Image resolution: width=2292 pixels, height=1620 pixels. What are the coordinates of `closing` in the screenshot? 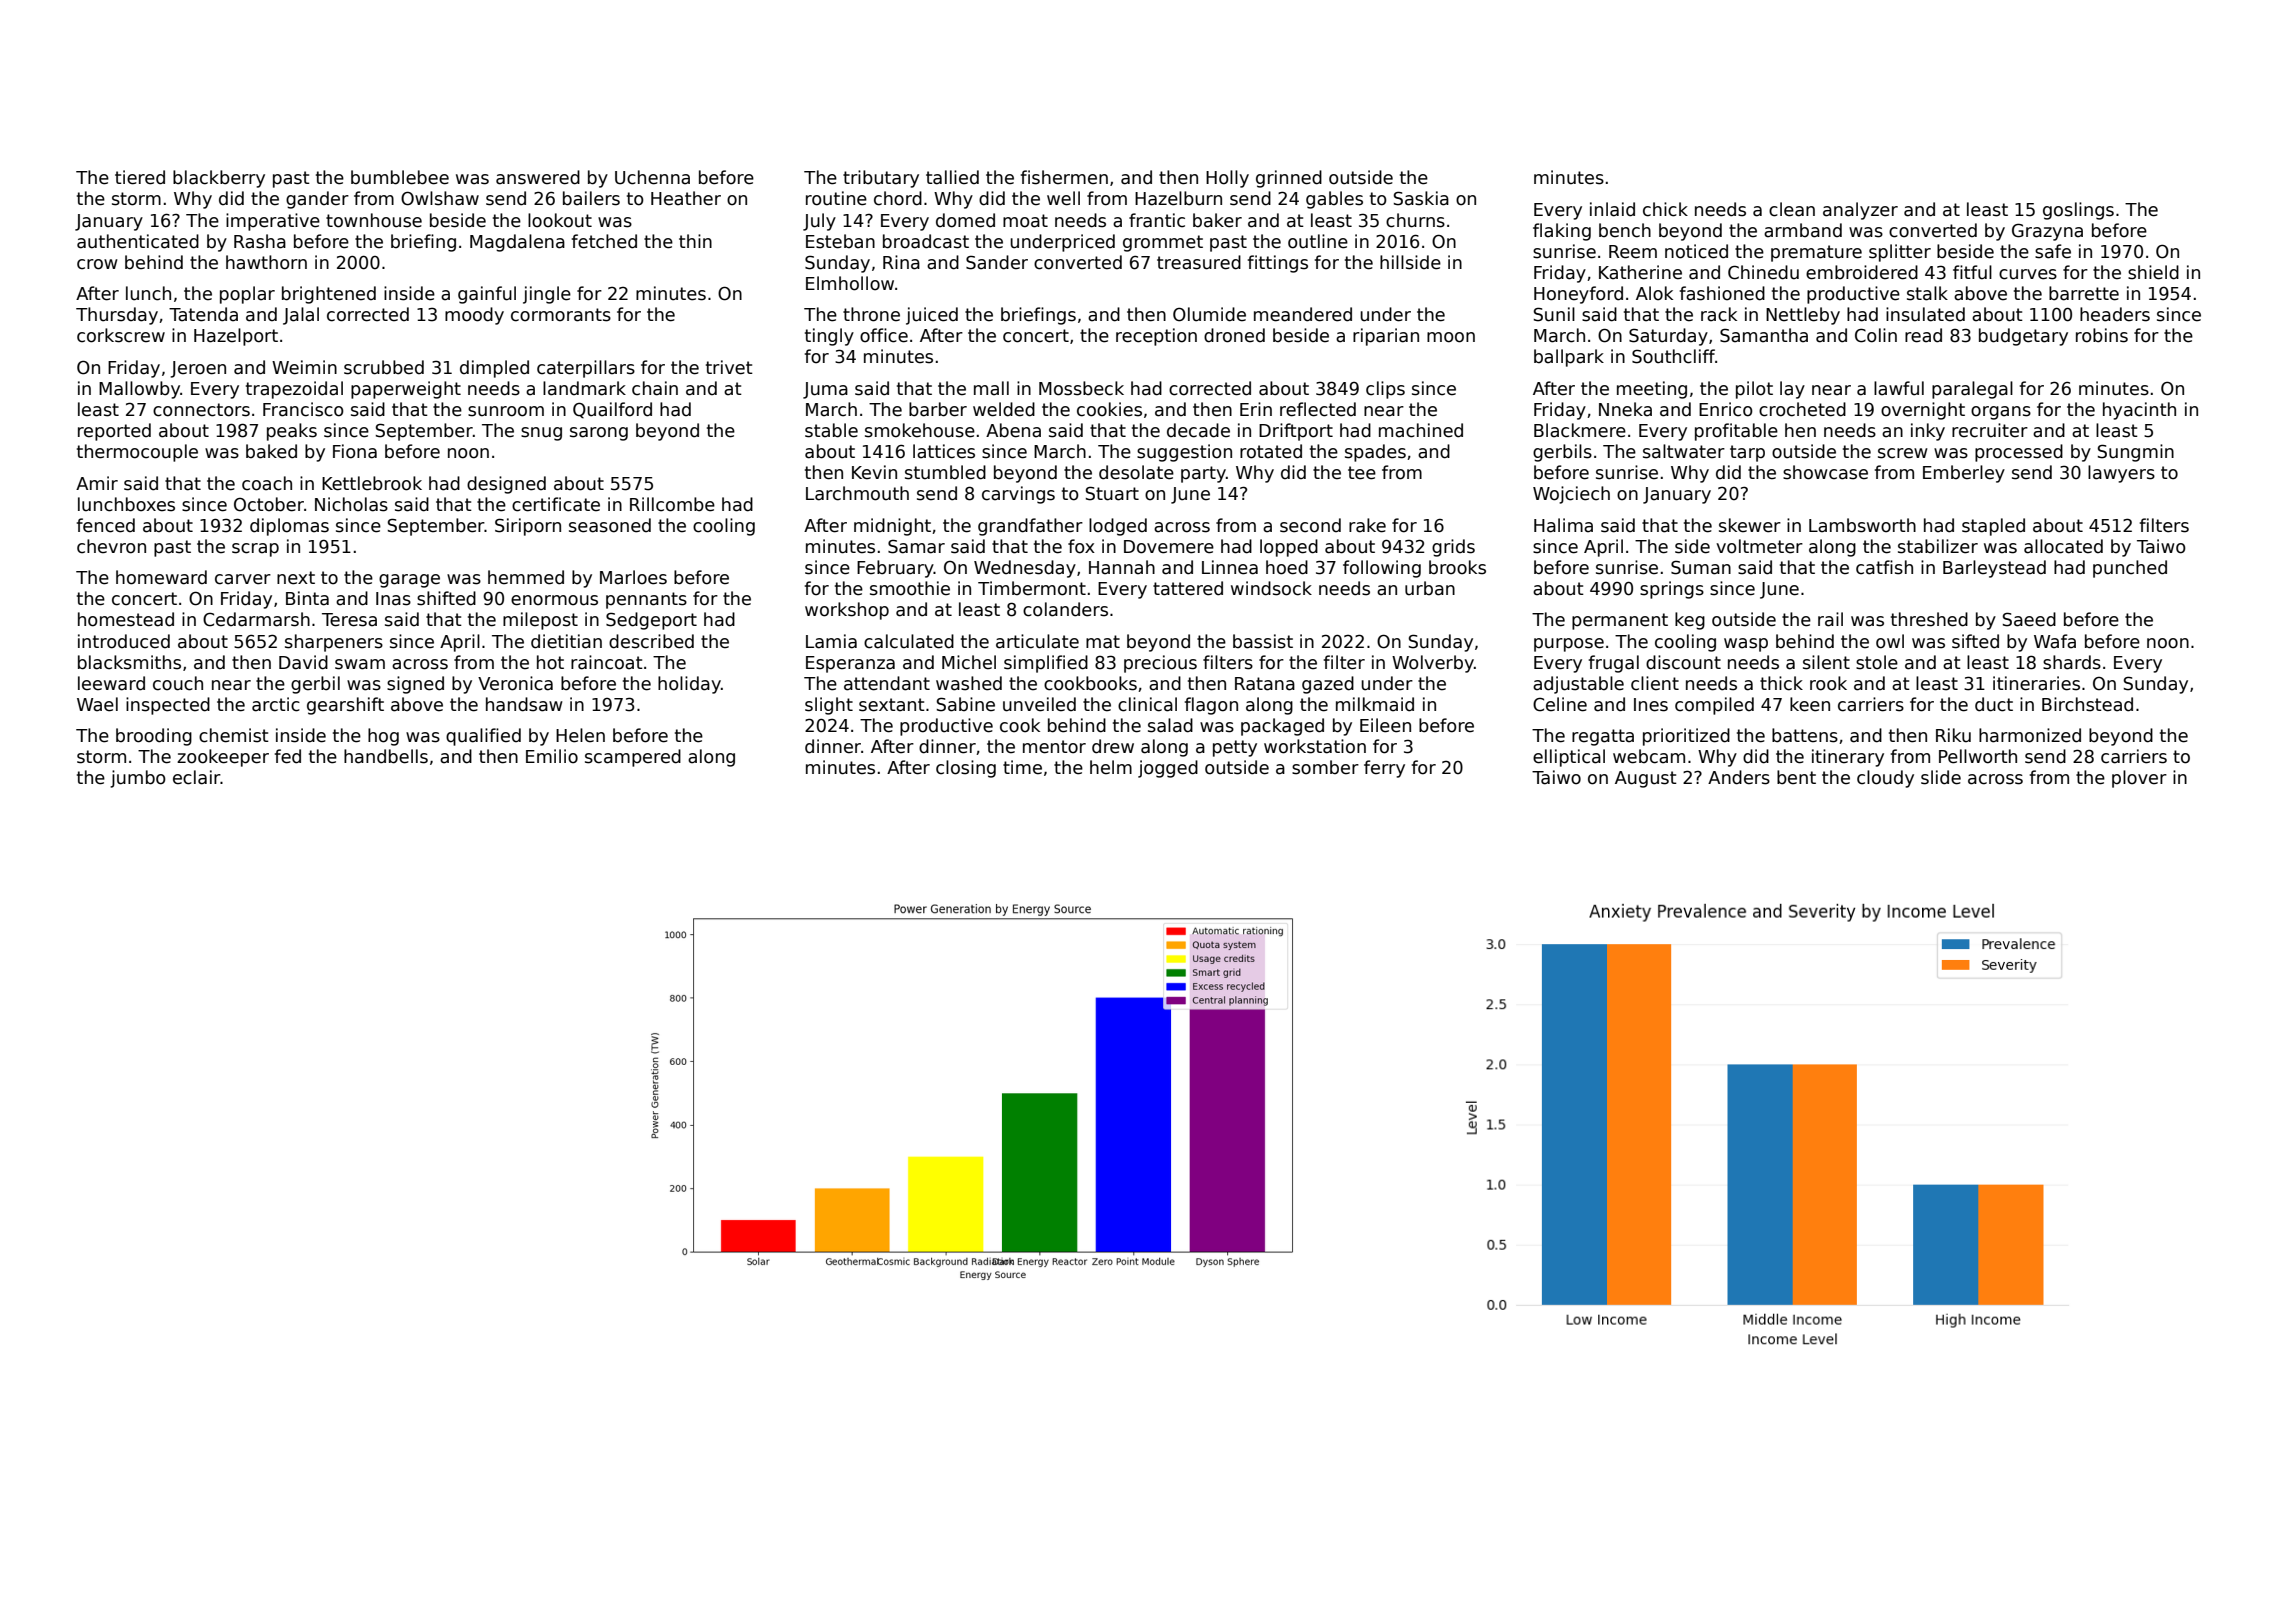 It's located at (966, 769).
